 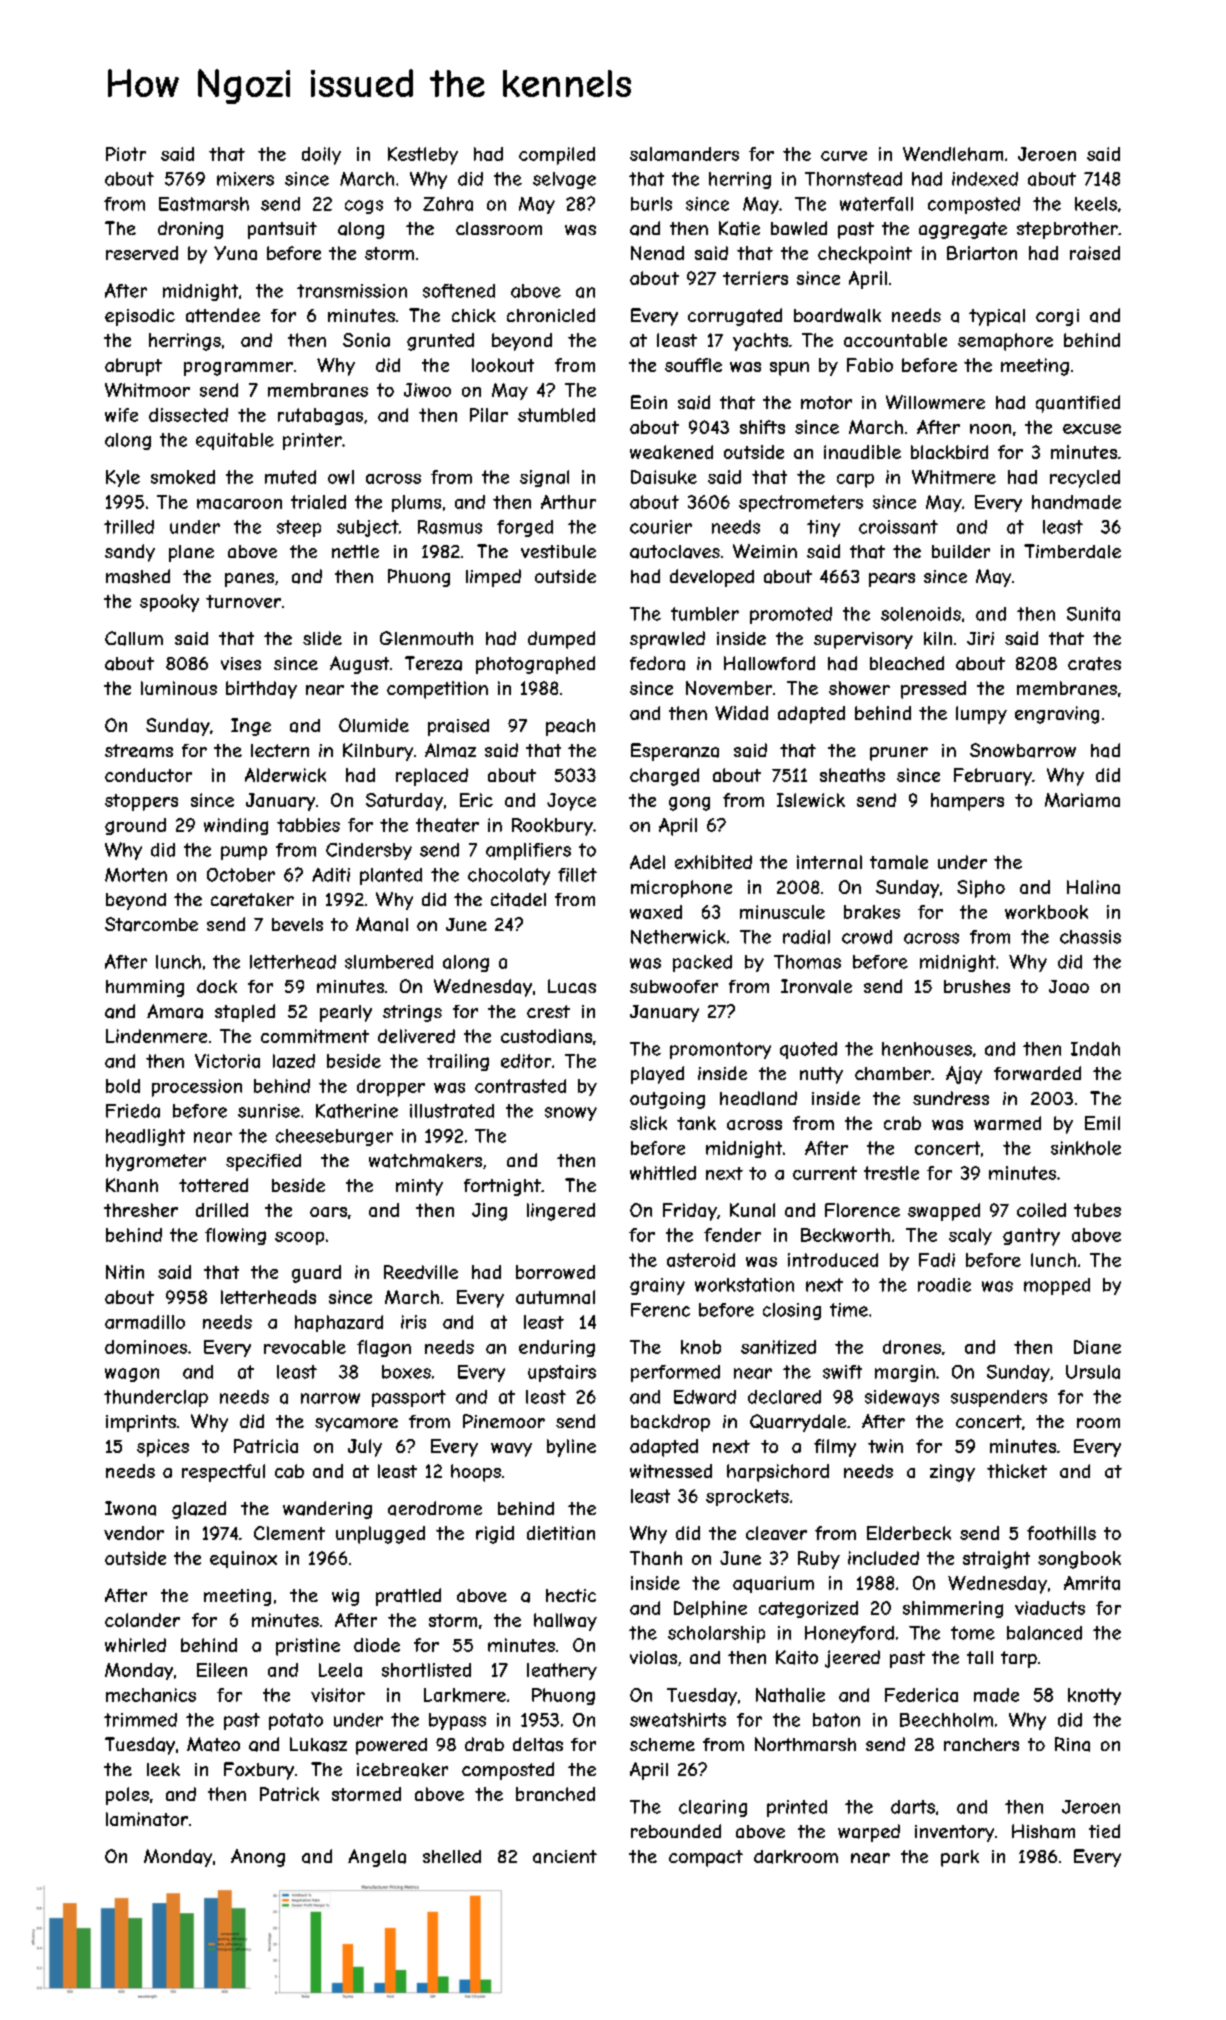 I want to click on Piotr, so click(x=126, y=154).
